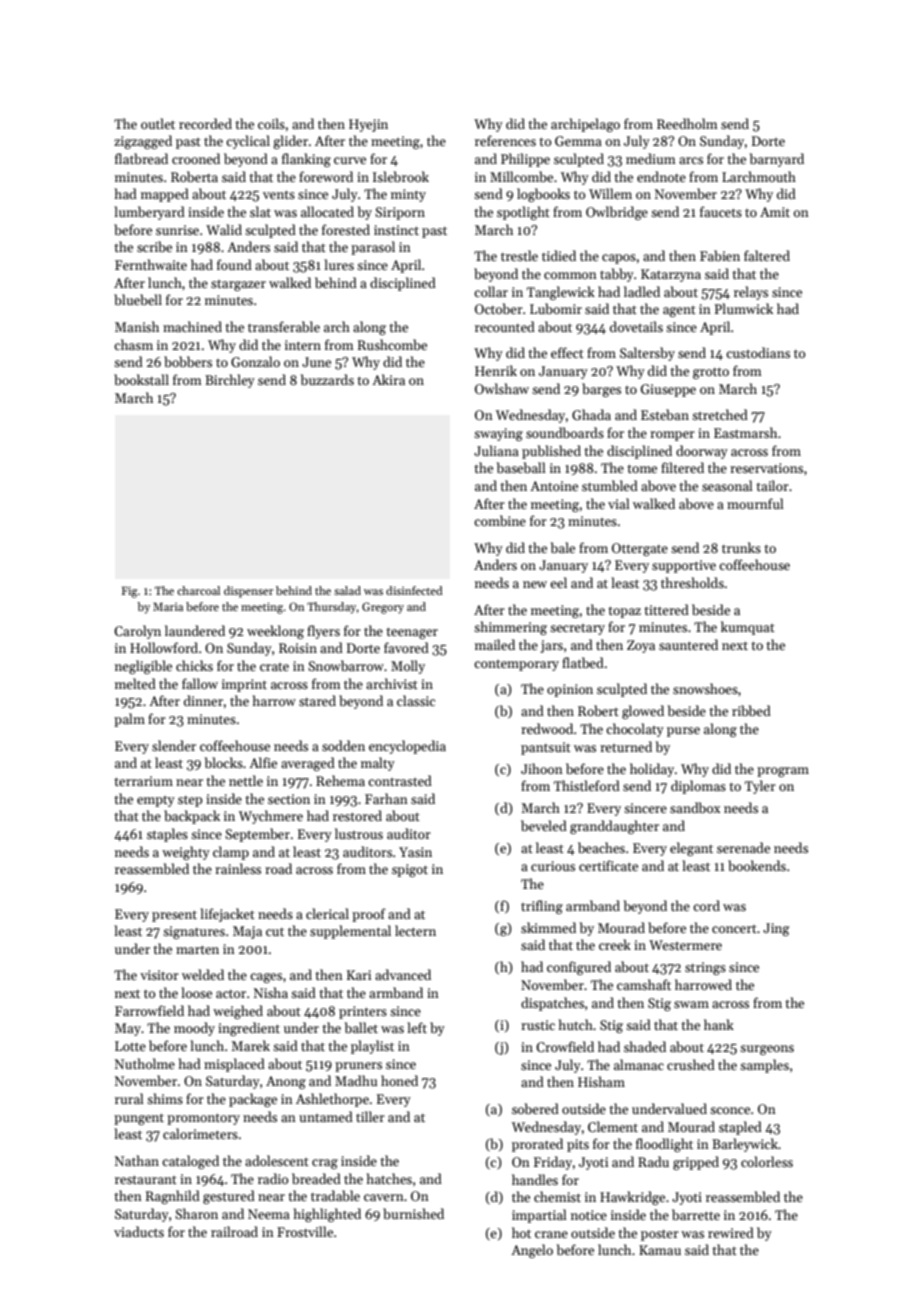 This page has height=1308, width=924. I want to click on May, so click(128, 1029).
